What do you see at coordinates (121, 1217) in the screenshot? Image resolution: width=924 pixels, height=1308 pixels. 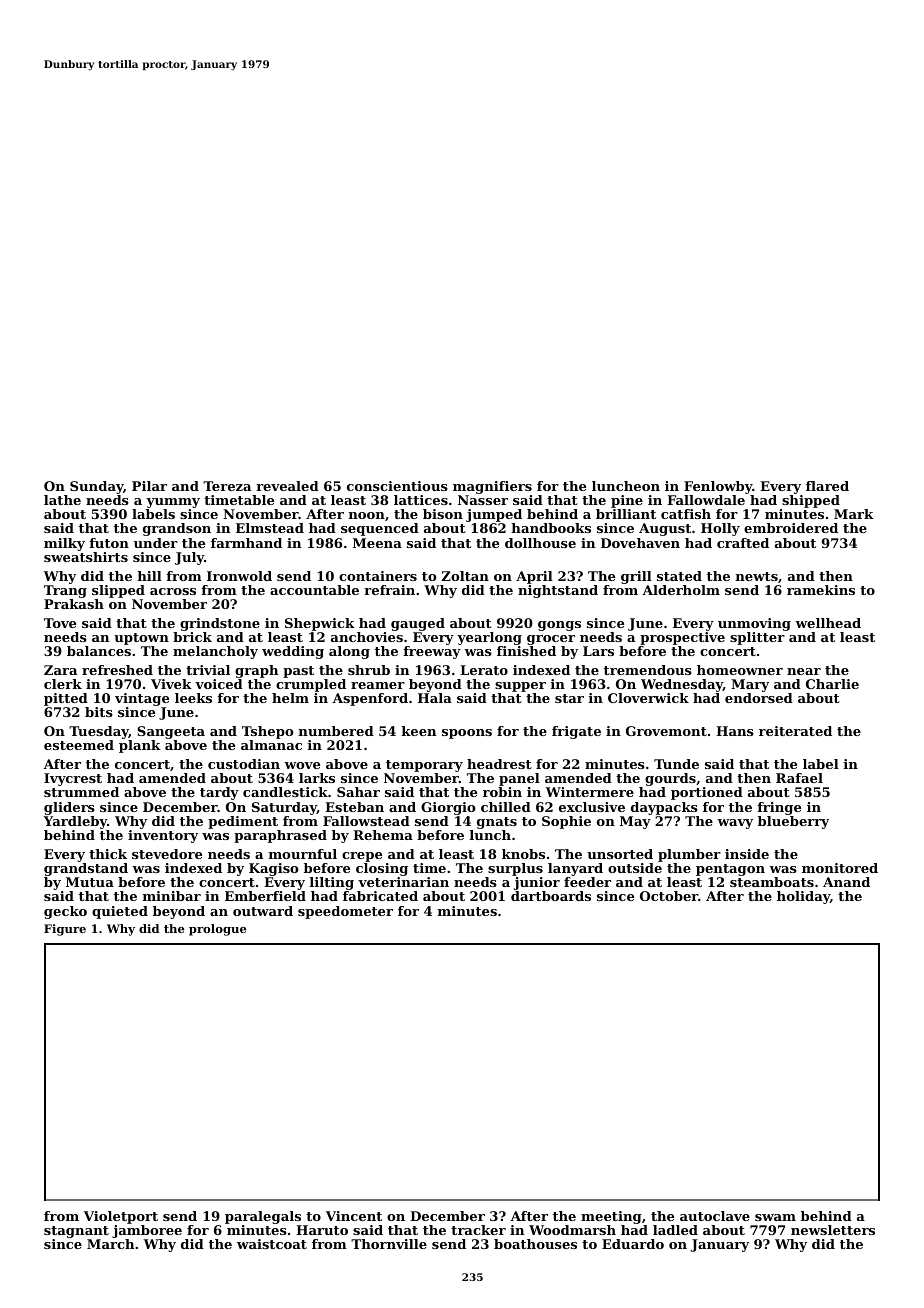 I see `Violetport` at bounding box center [121, 1217].
